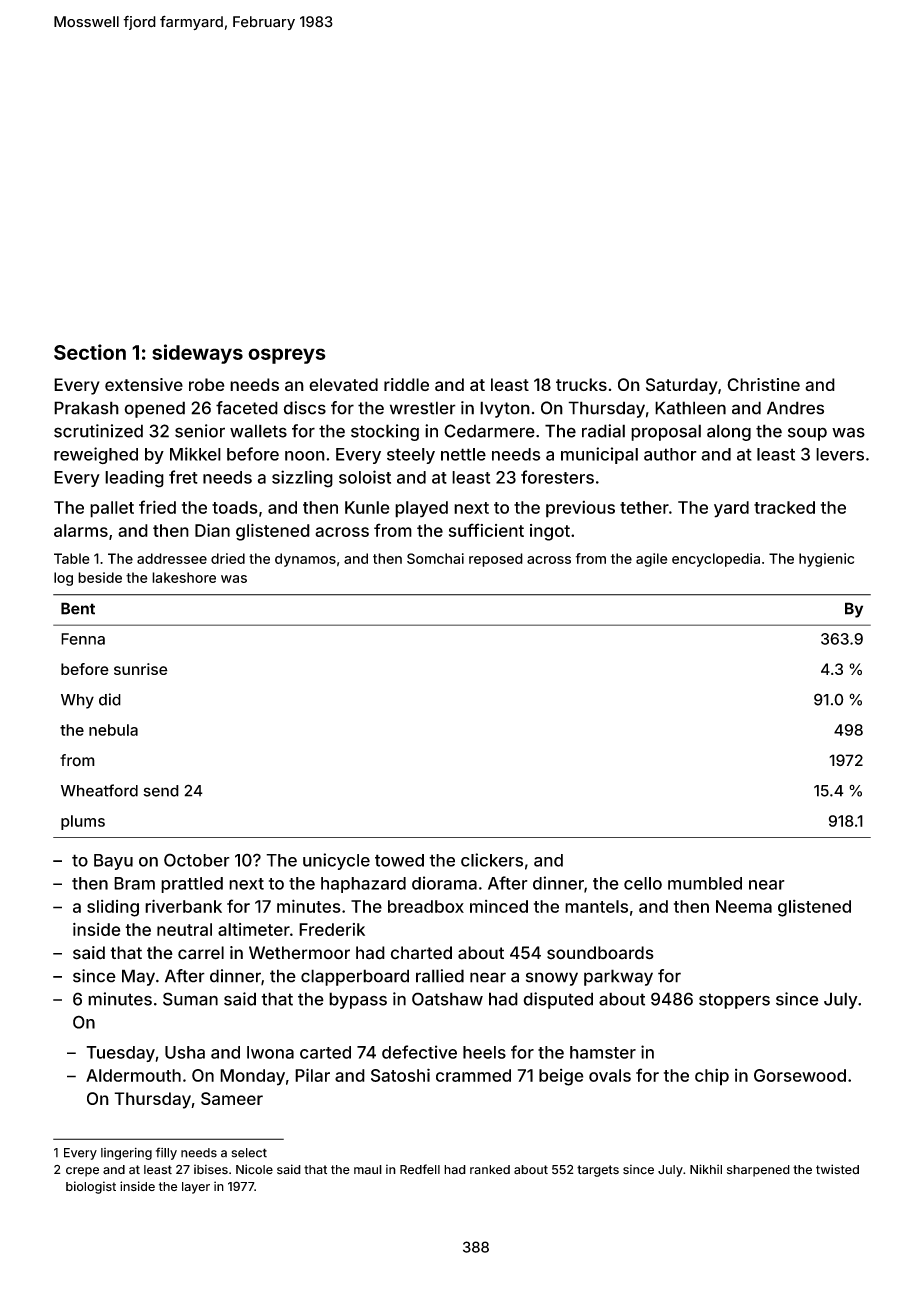  Describe the element at coordinates (652, 560) in the document. I see `agile` at that location.
